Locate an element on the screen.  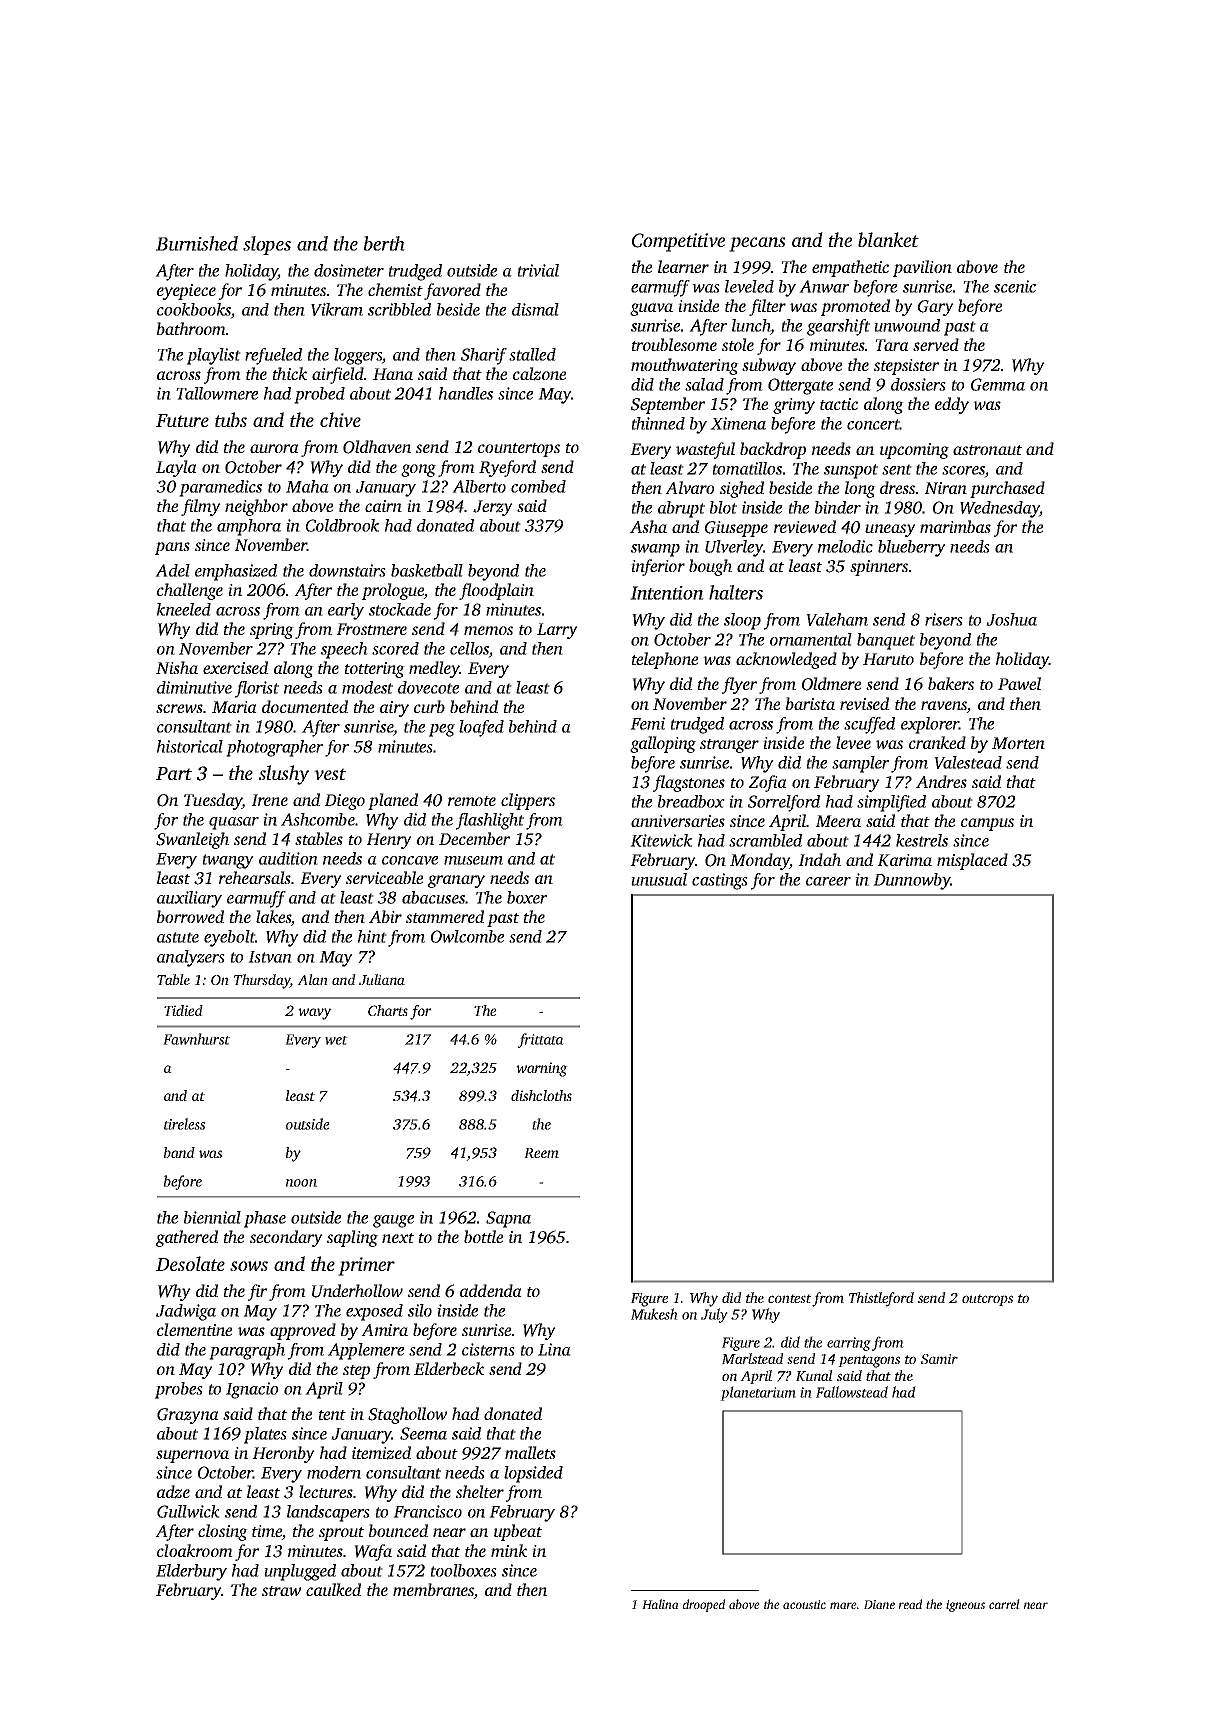
trivial is located at coordinates (538, 270).
